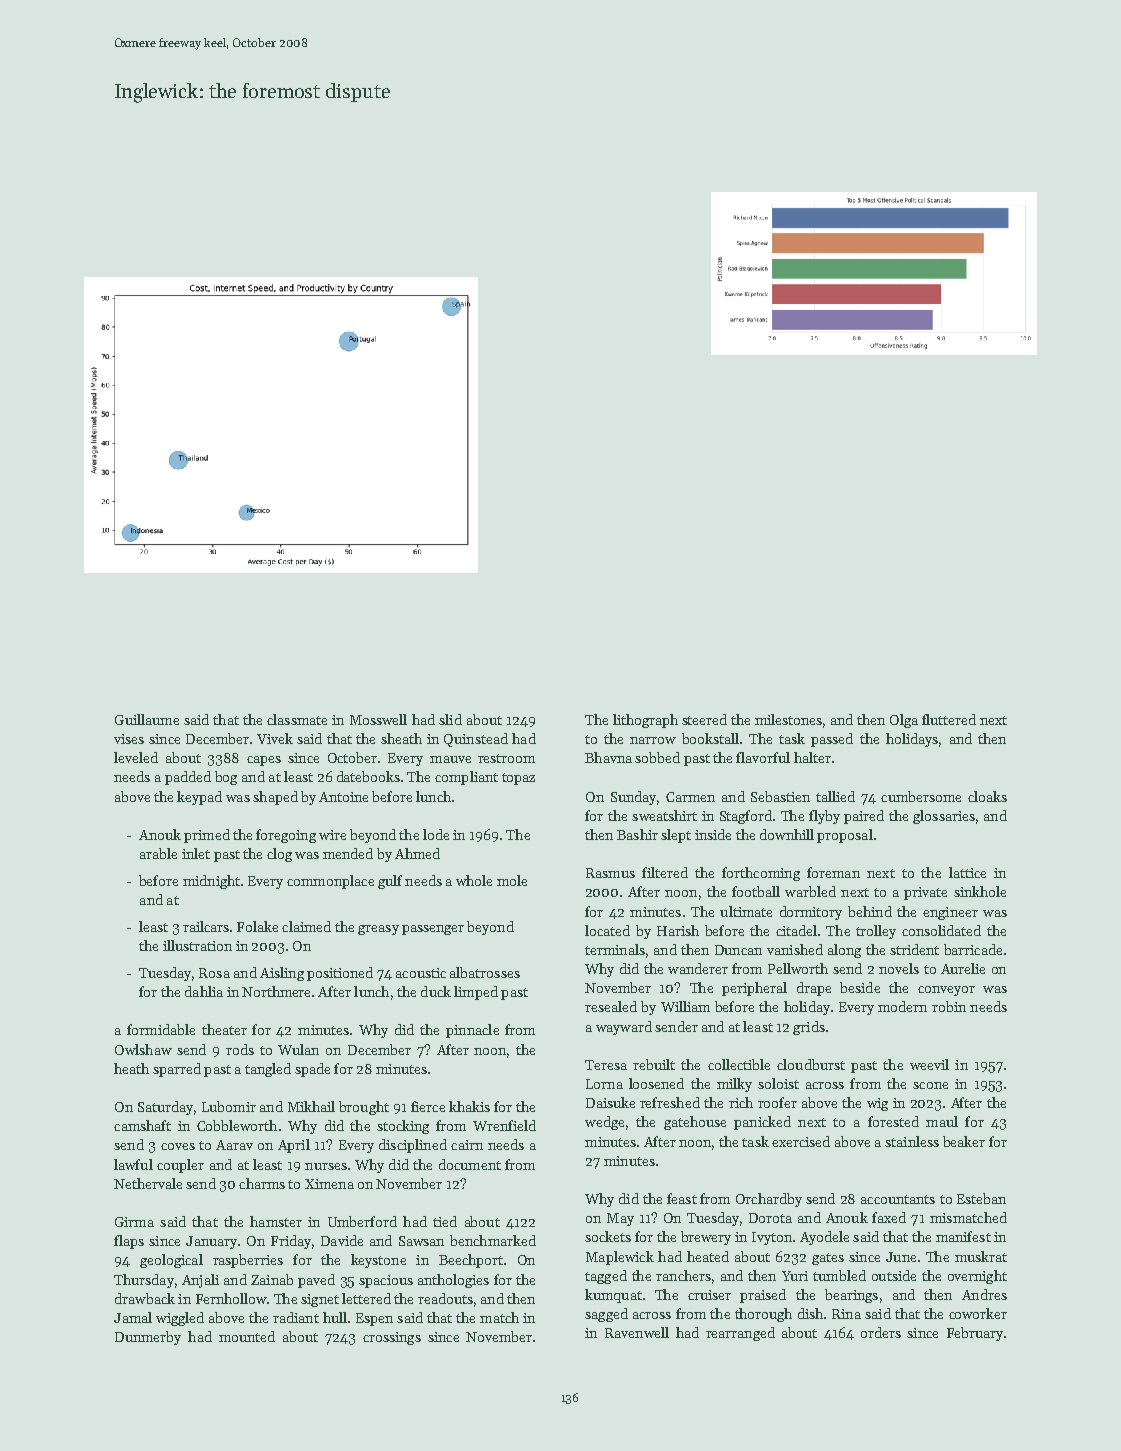 The image size is (1121, 1451). Describe the element at coordinates (231, 1298) in the page. I see `Fernhollow` at that location.
